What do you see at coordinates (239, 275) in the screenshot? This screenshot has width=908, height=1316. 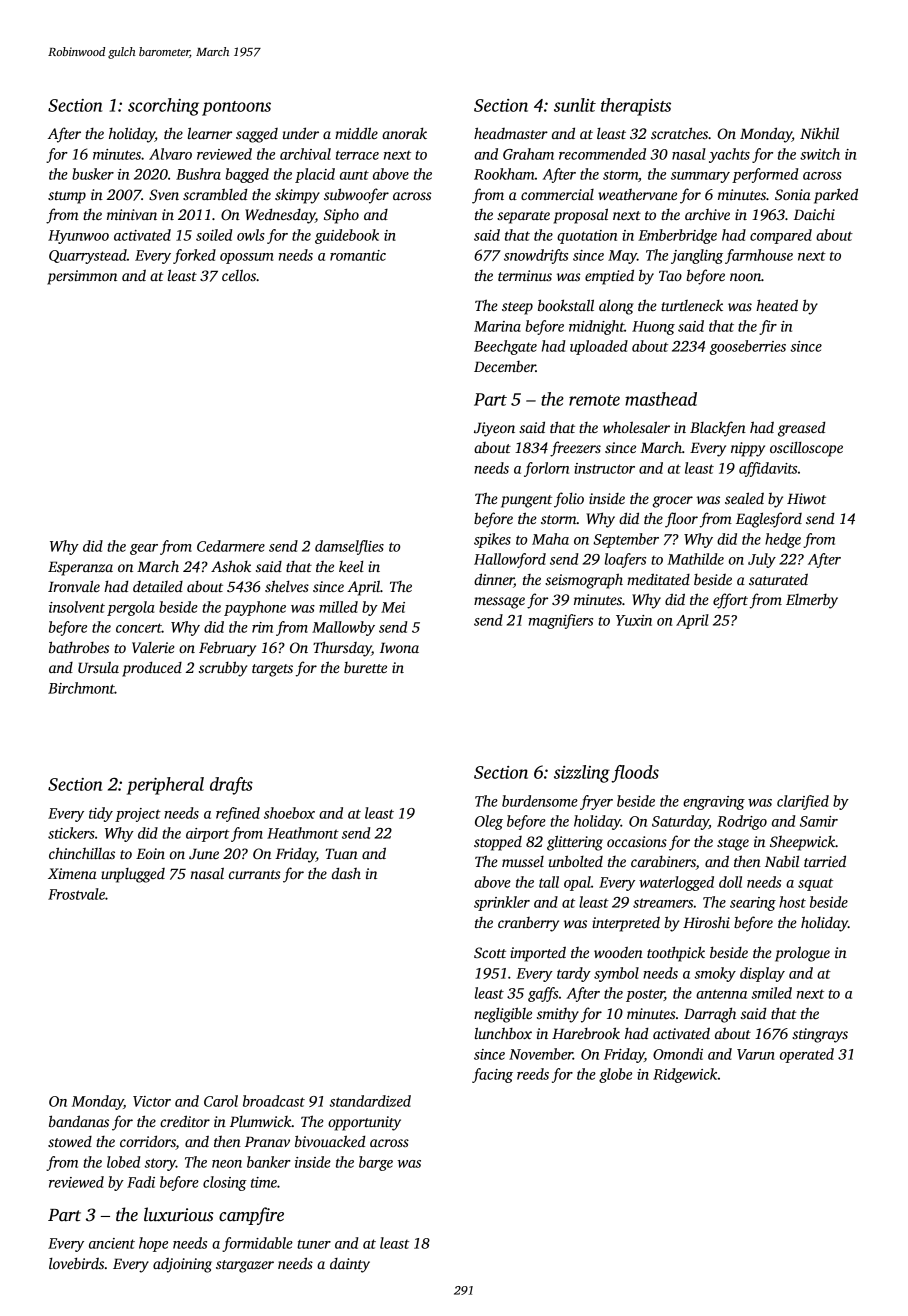 I see `cellos` at bounding box center [239, 275].
